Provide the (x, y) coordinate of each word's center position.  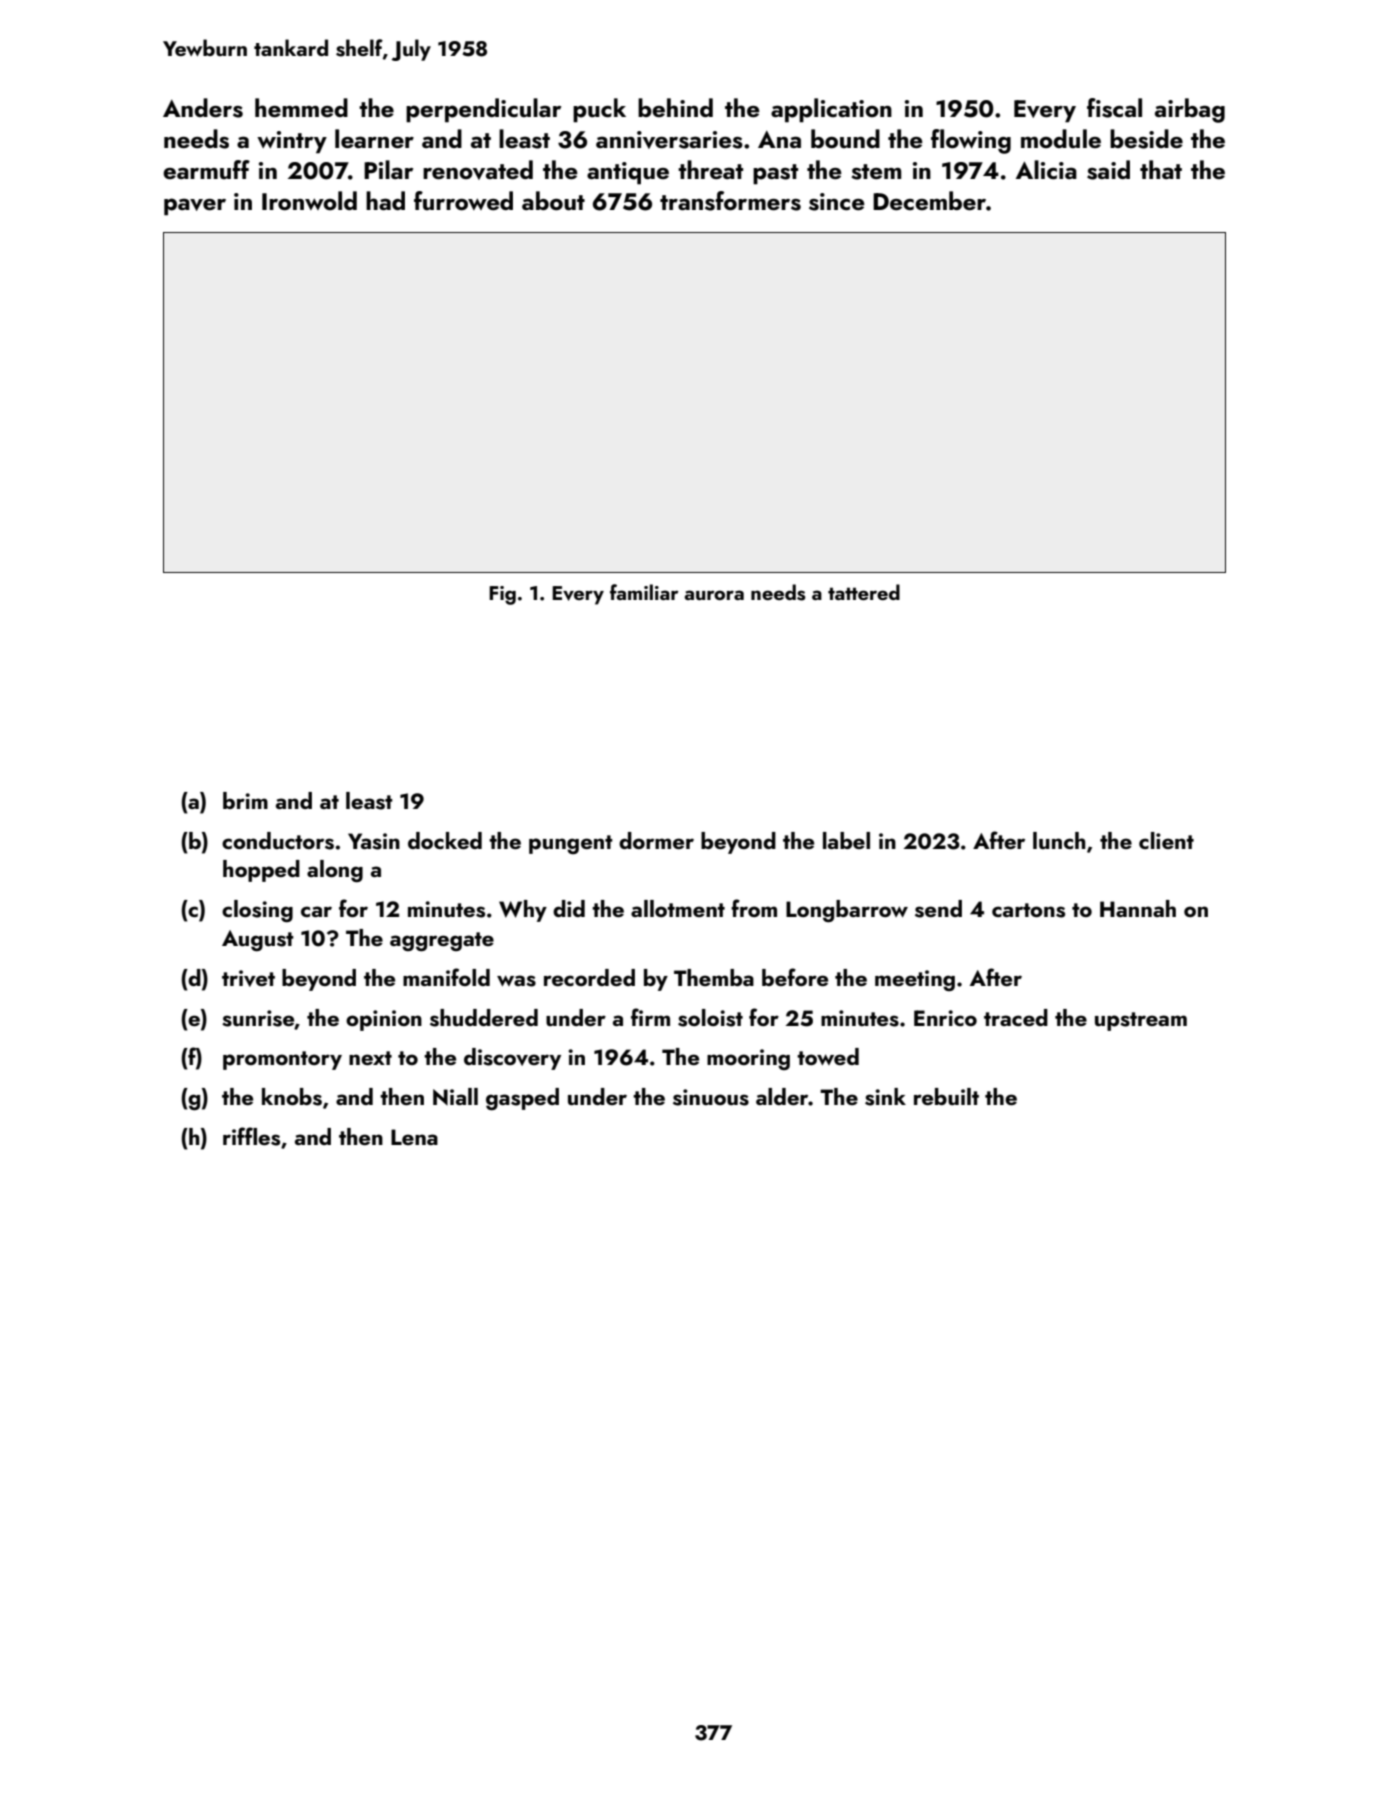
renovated (478, 170)
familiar (644, 592)
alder (782, 1096)
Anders (203, 108)
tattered (864, 592)
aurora (714, 595)
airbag (1190, 110)
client (1166, 840)
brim (245, 800)
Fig (502, 595)
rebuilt (946, 1096)
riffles (251, 1136)
